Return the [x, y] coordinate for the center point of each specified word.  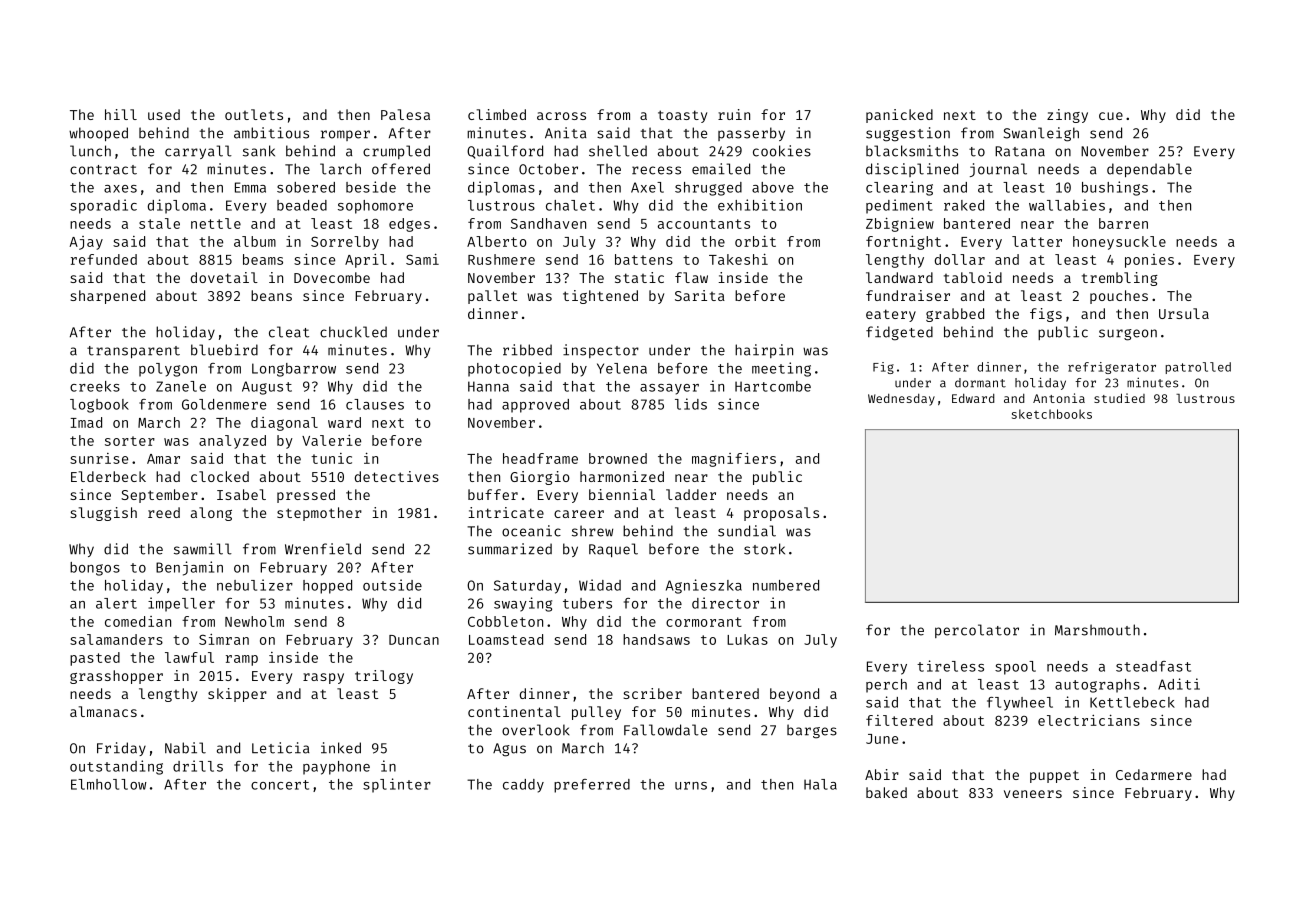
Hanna [488, 386]
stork [764, 549]
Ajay [86, 243]
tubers [587, 603]
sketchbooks [1052, 414]
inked [341, 748]
